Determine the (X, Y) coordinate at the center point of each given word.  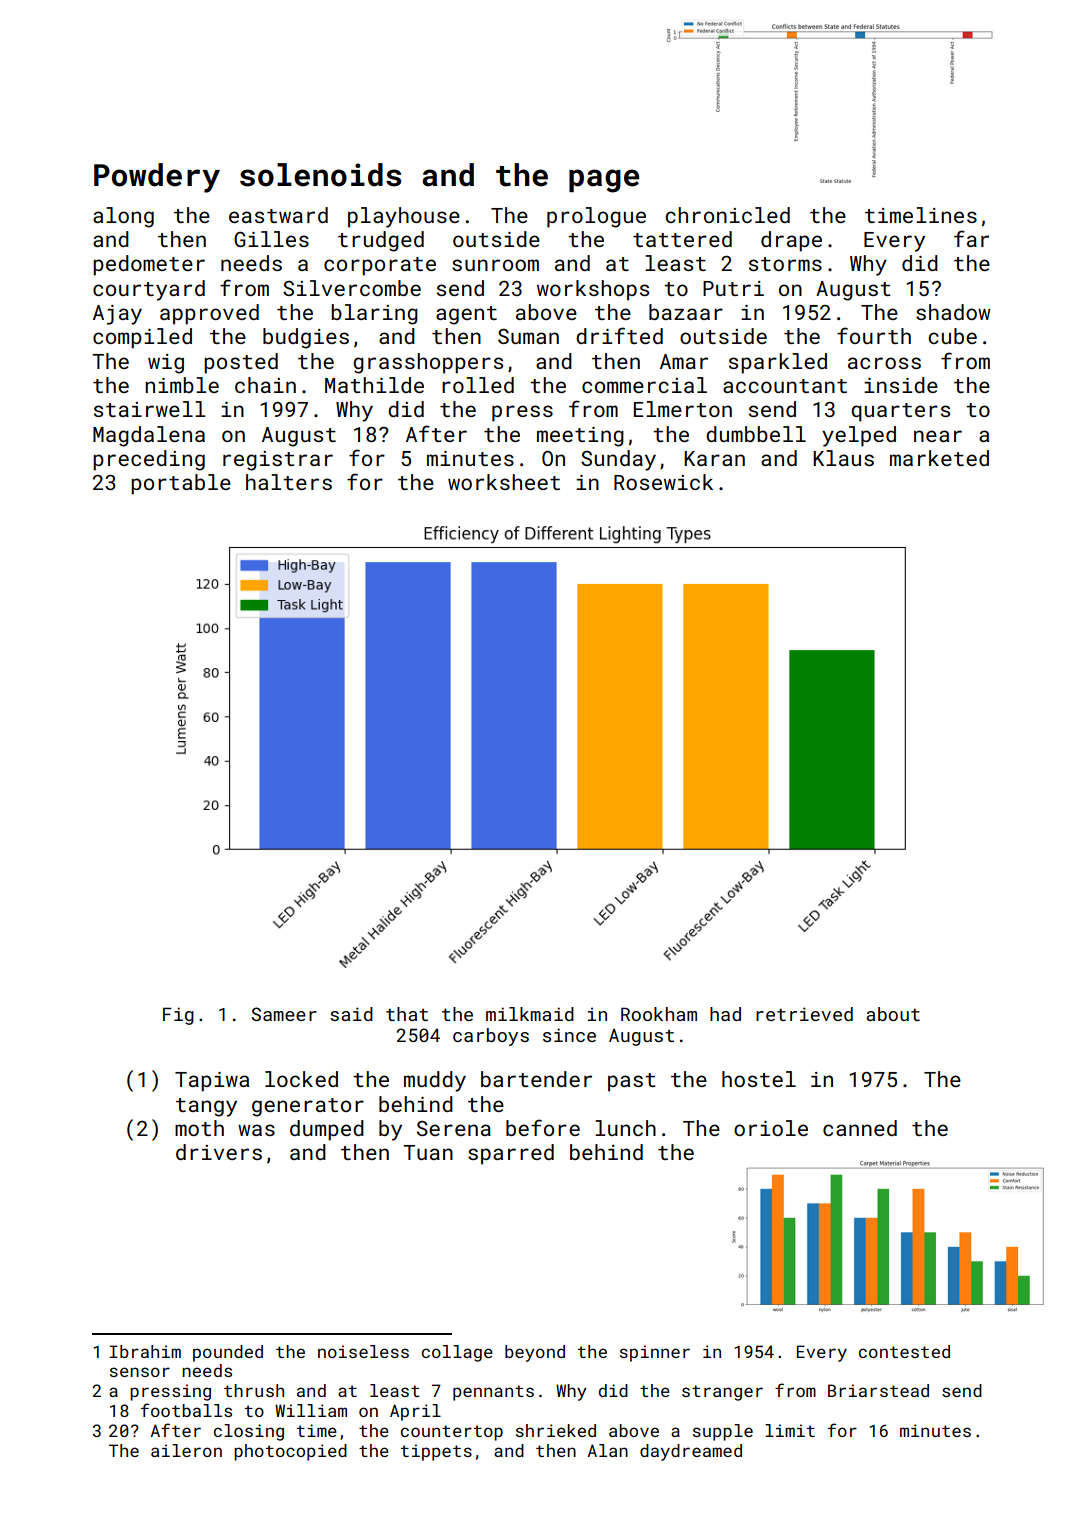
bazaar (686, 312)
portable (181, 484)
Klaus (843, 458)
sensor (140, 1372)
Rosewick (663, 482)
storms (785, 264)
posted (241, 363)
